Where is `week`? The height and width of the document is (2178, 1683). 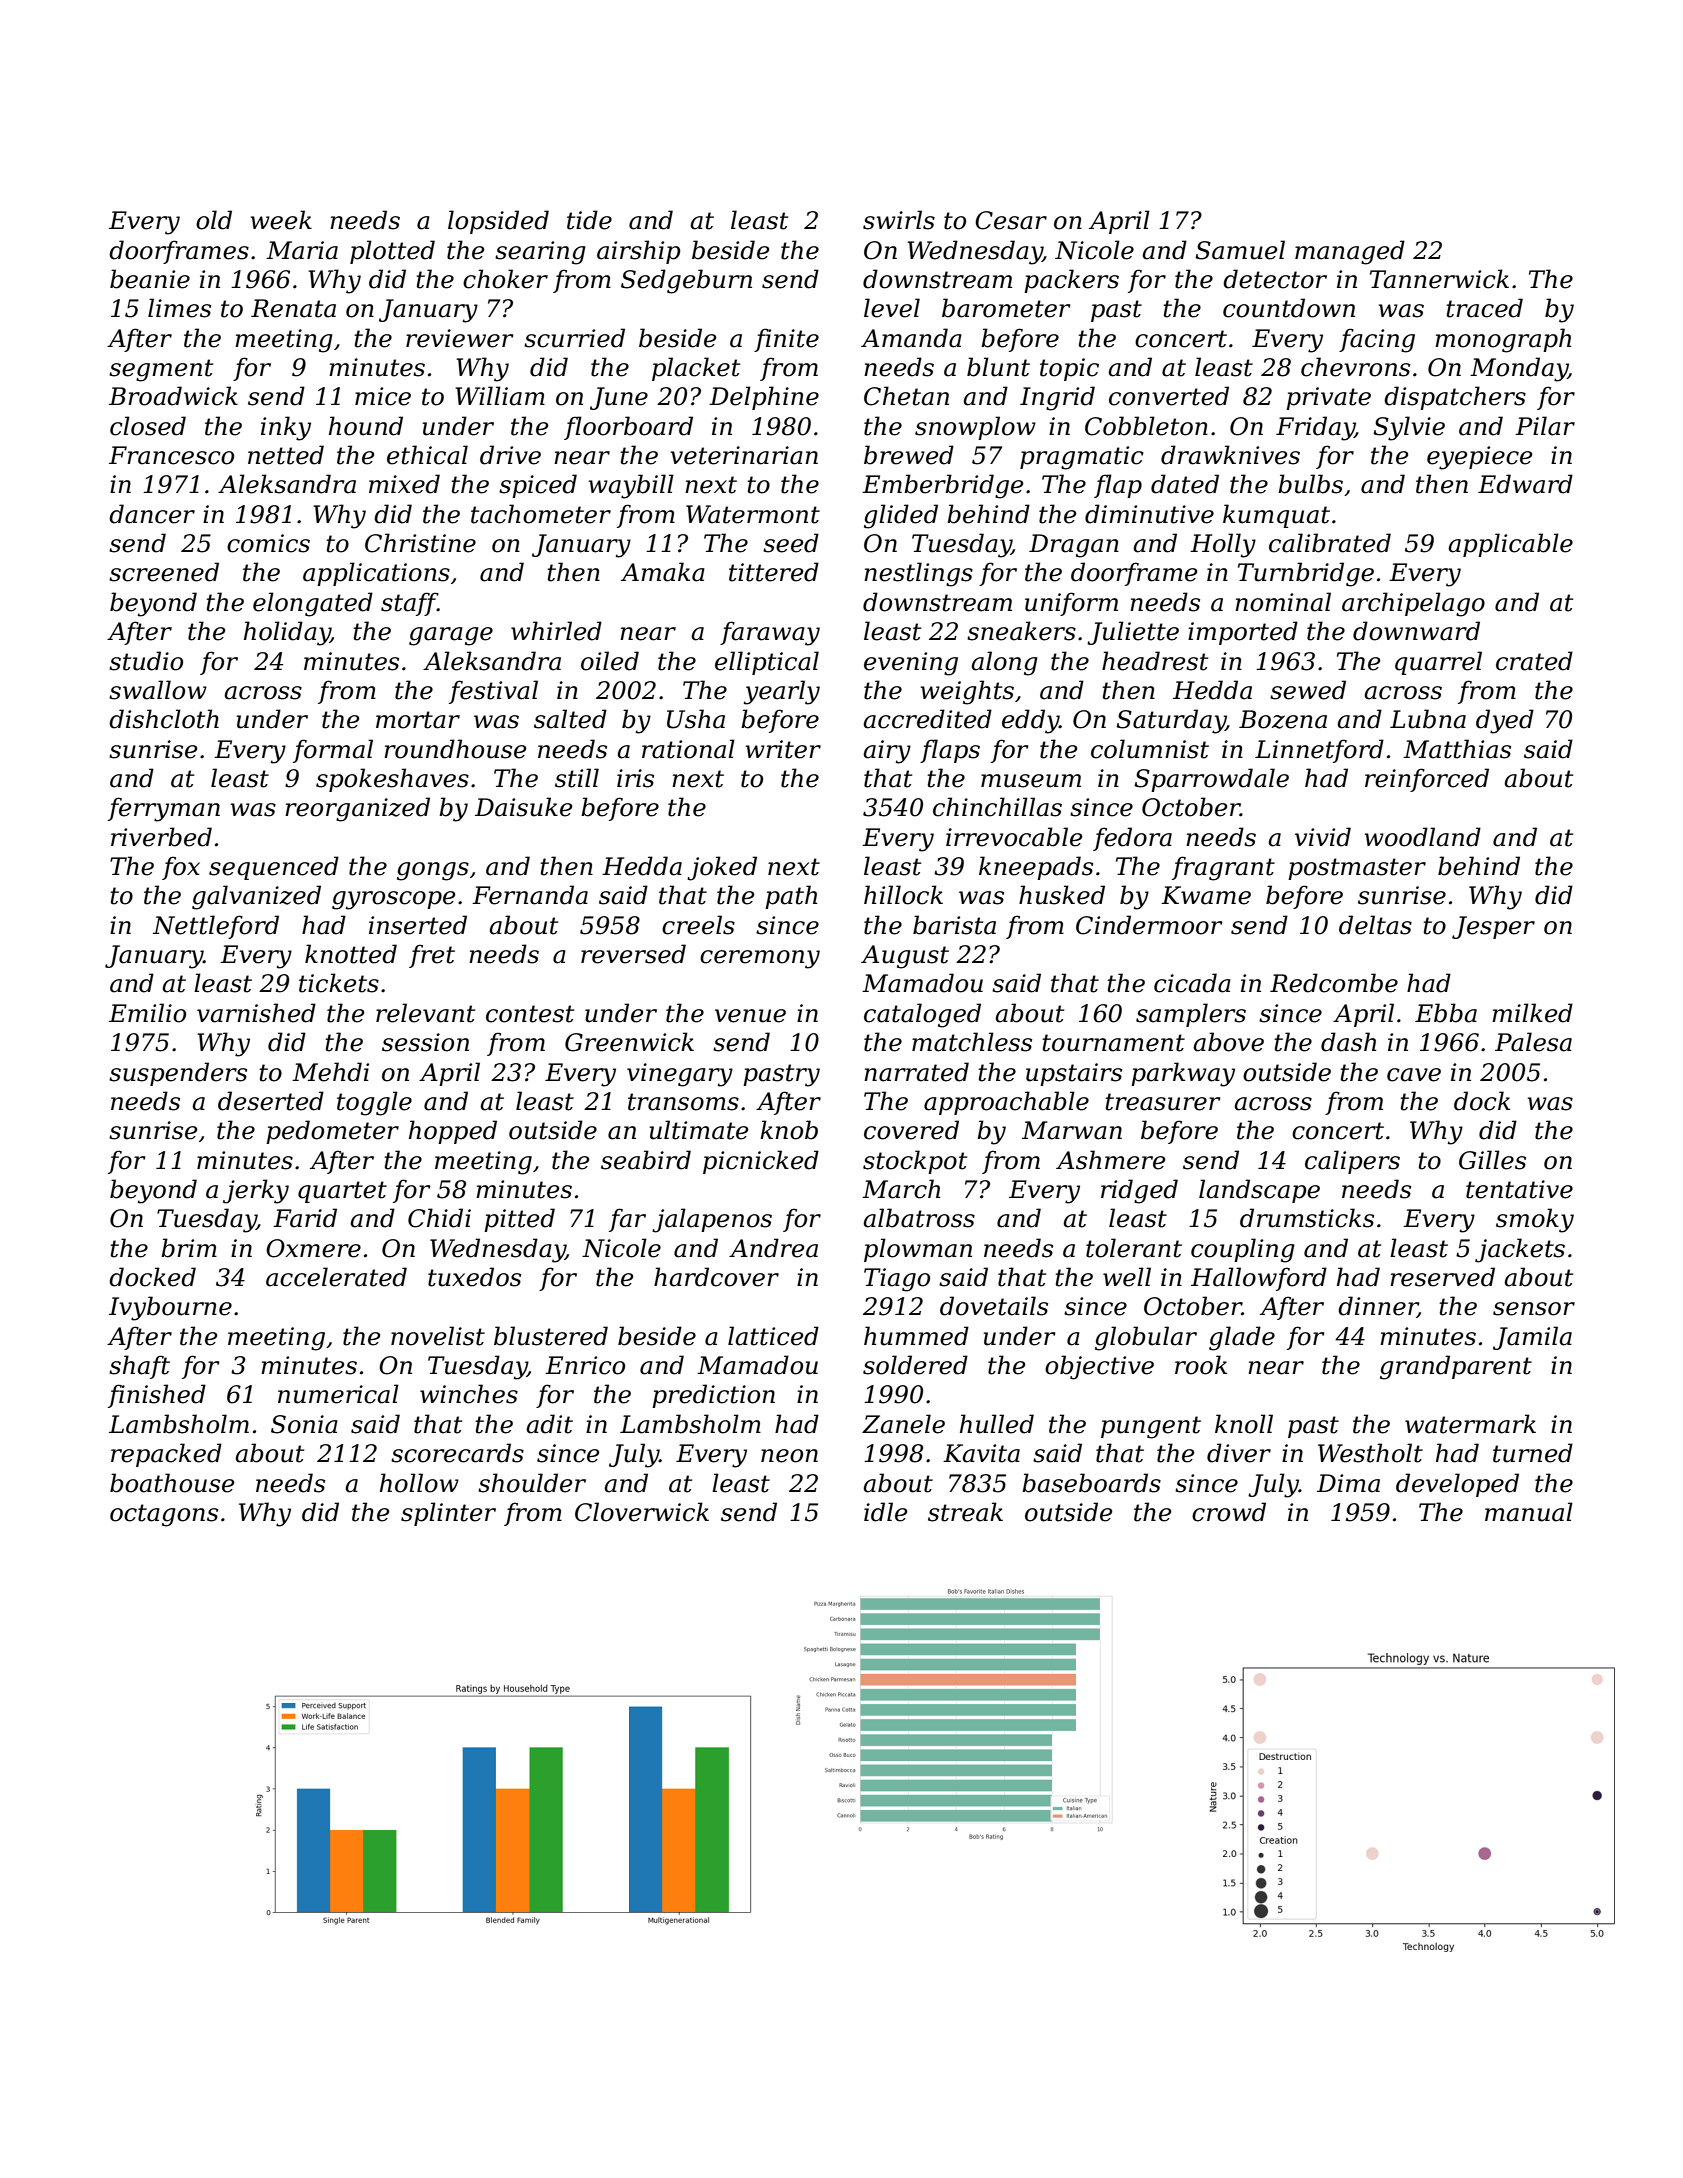 week is located at coordinates (281, 220).
